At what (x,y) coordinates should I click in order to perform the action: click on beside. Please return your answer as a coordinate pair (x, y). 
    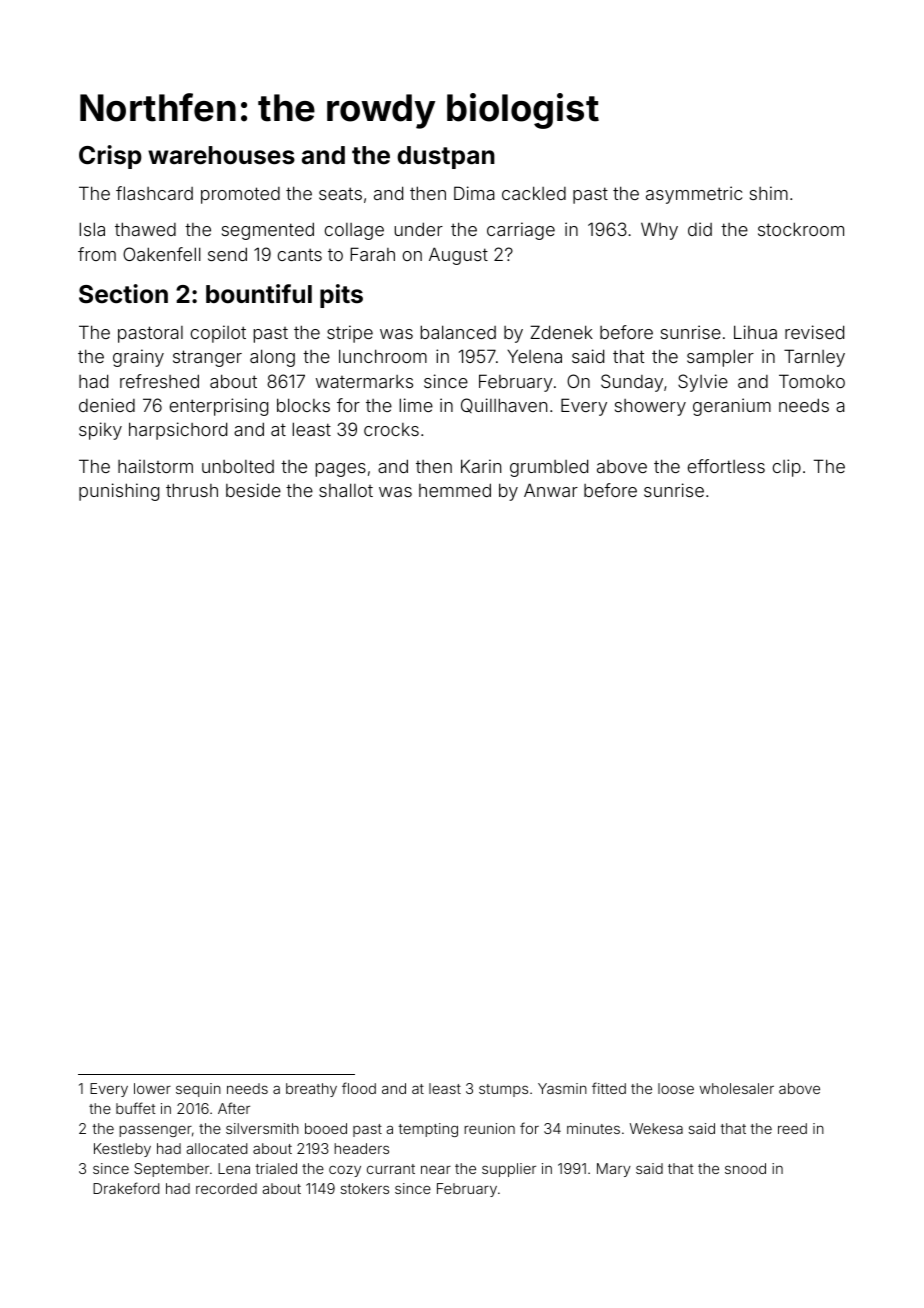
    Looking at the image, I should click on (253, 490).
